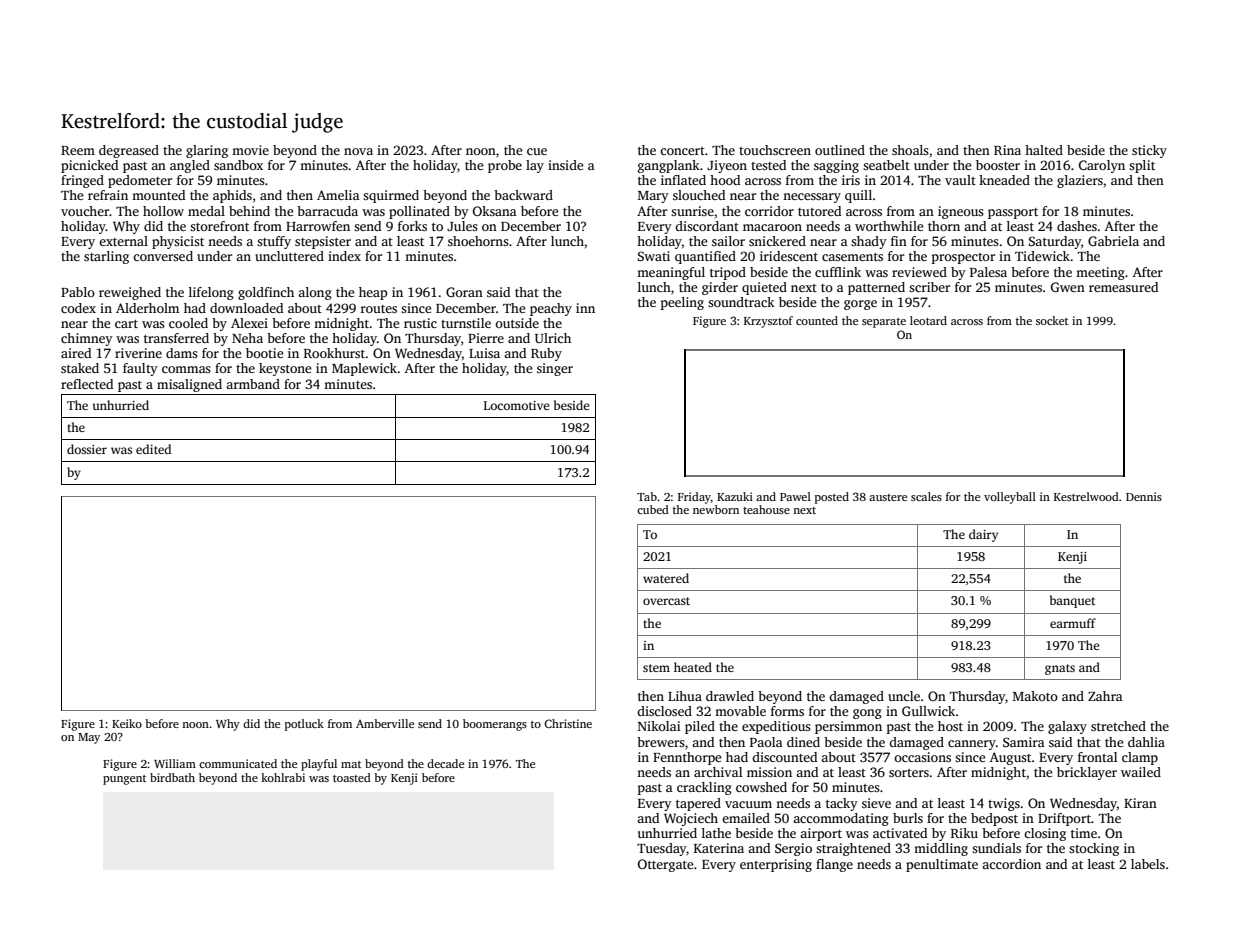 Image resolution: width=1233 pixels, height=952 pixels. What do you see at coordinates (1044, 150) in the screenshot?
I see `halted` at bounding box center [1044, 150].
